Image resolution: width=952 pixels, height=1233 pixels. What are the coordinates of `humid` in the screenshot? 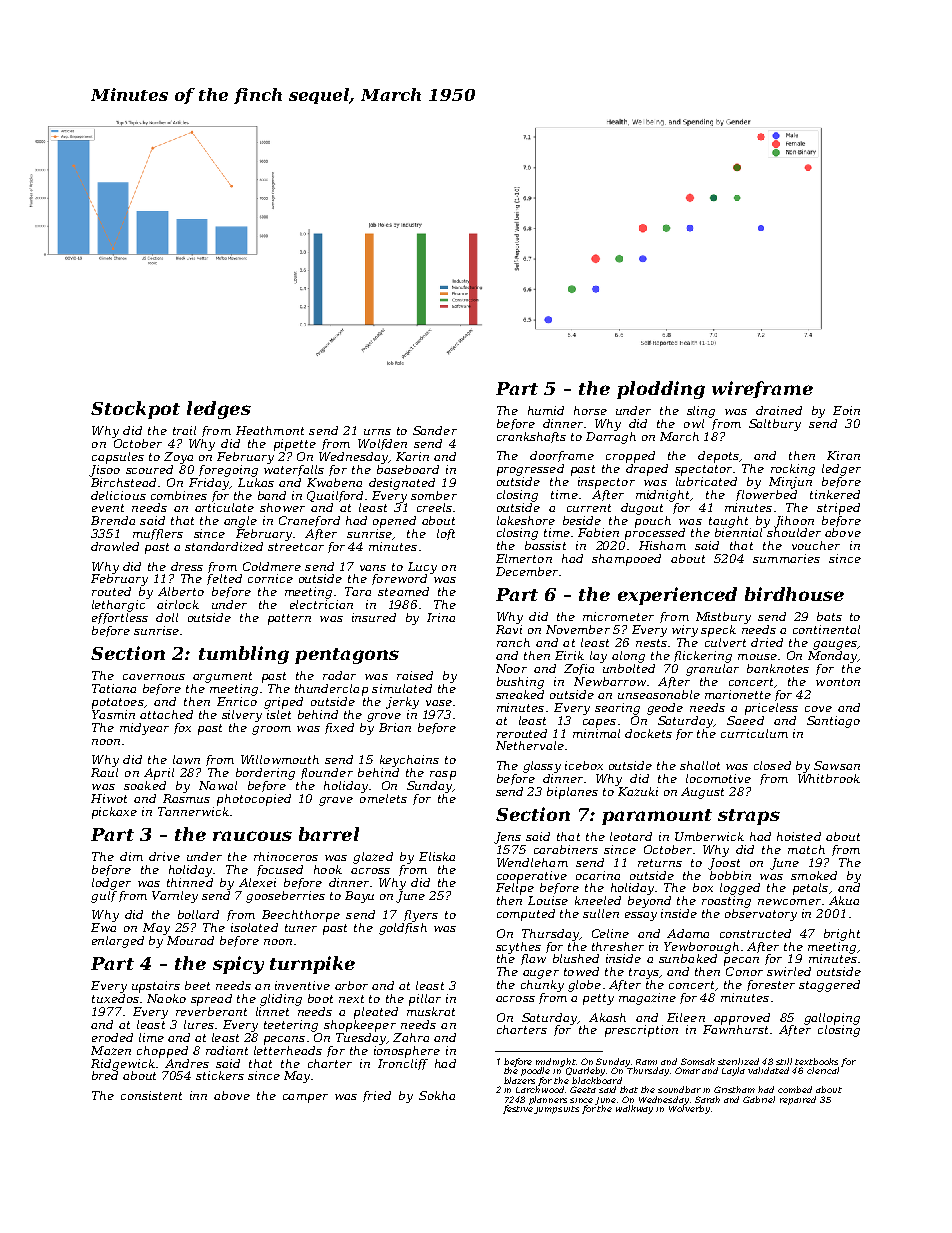 It's located at (546, 410).
